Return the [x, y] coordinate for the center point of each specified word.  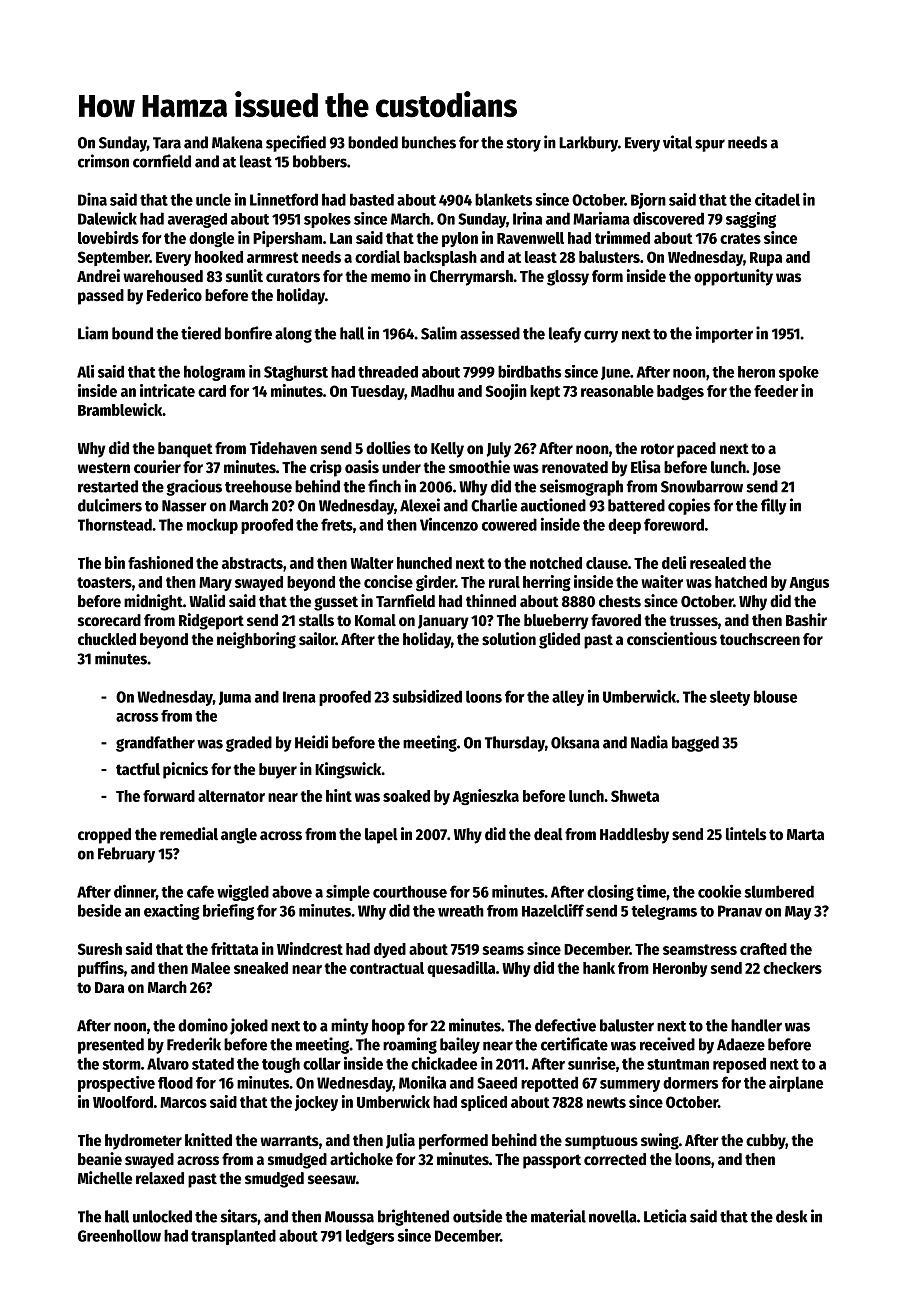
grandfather [155, 744]
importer [724, 334]
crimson [103, 161]
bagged [695, 744]
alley [568, 698]
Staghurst [296, 373]
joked [249, 1026]
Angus [809, 584]
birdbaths [529, 371]
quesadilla [461, 969]
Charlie [494, 505]
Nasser [184, 506]
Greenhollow [119, 1235]
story [524, 145]
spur [710, 145]
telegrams [664, 912]
